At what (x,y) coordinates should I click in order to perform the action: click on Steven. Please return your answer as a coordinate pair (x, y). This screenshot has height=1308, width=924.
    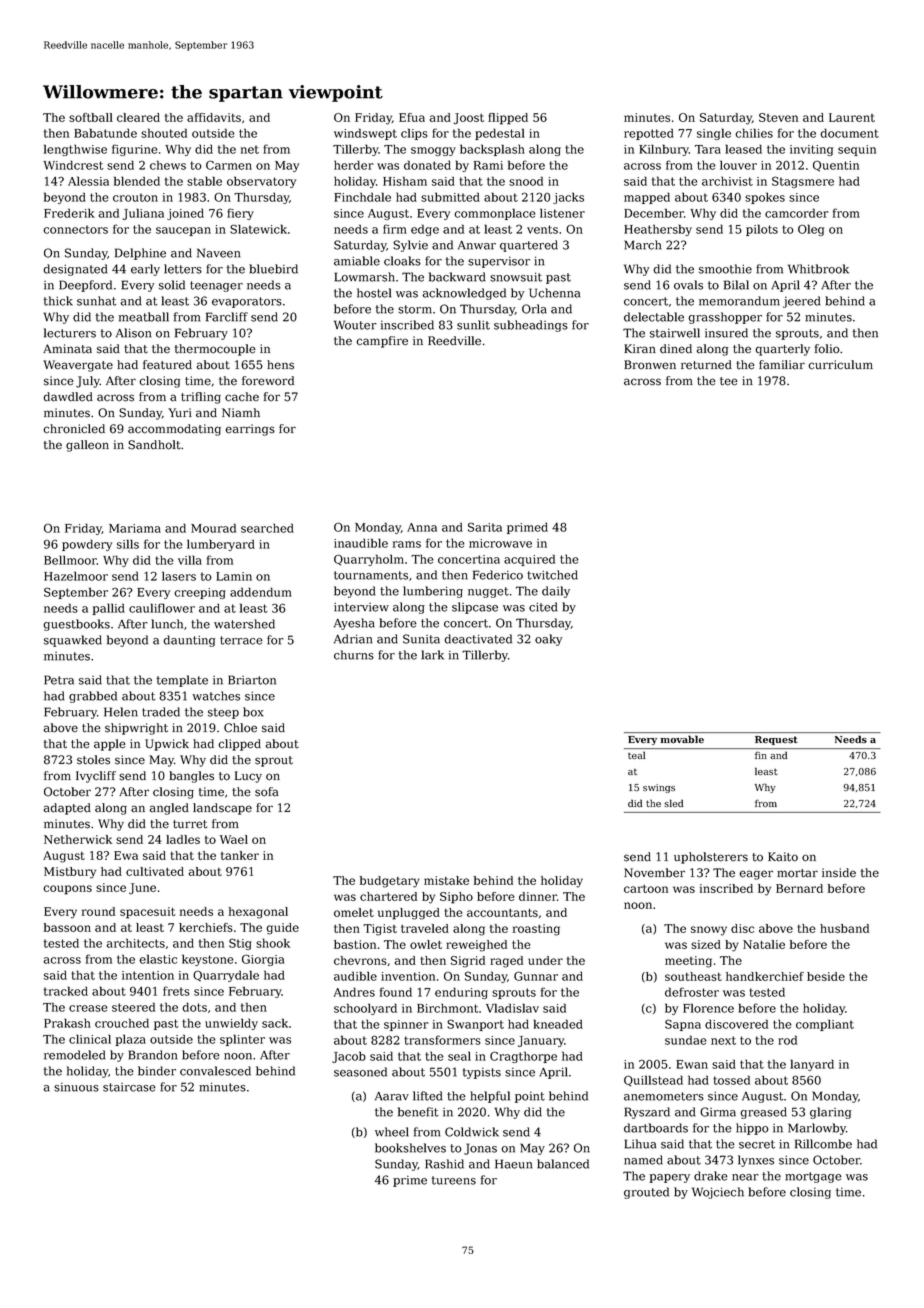
    Looking at the image, I should click on (778, 117).
